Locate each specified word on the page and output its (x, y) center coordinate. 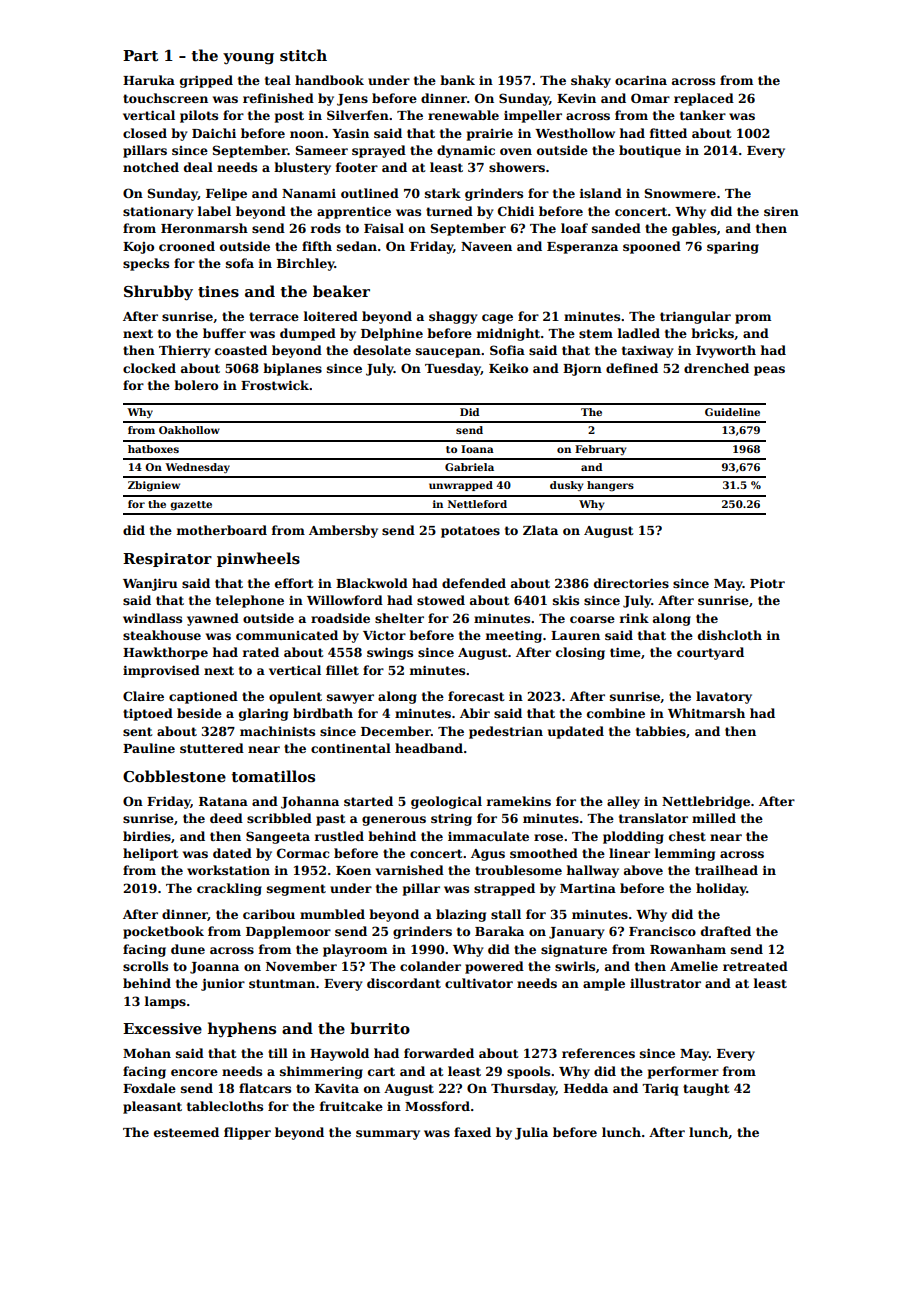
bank (457, 80)
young (248, 59)
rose (548, 837)
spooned (652, 247)
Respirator (167, 560)
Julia (531, 1133)
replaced (704, 99)
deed (226, 818)
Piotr (767, 583)
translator (653, 818)
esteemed (186, 1132)
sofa (240, 263)
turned (449, 211)
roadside (340, 618)
